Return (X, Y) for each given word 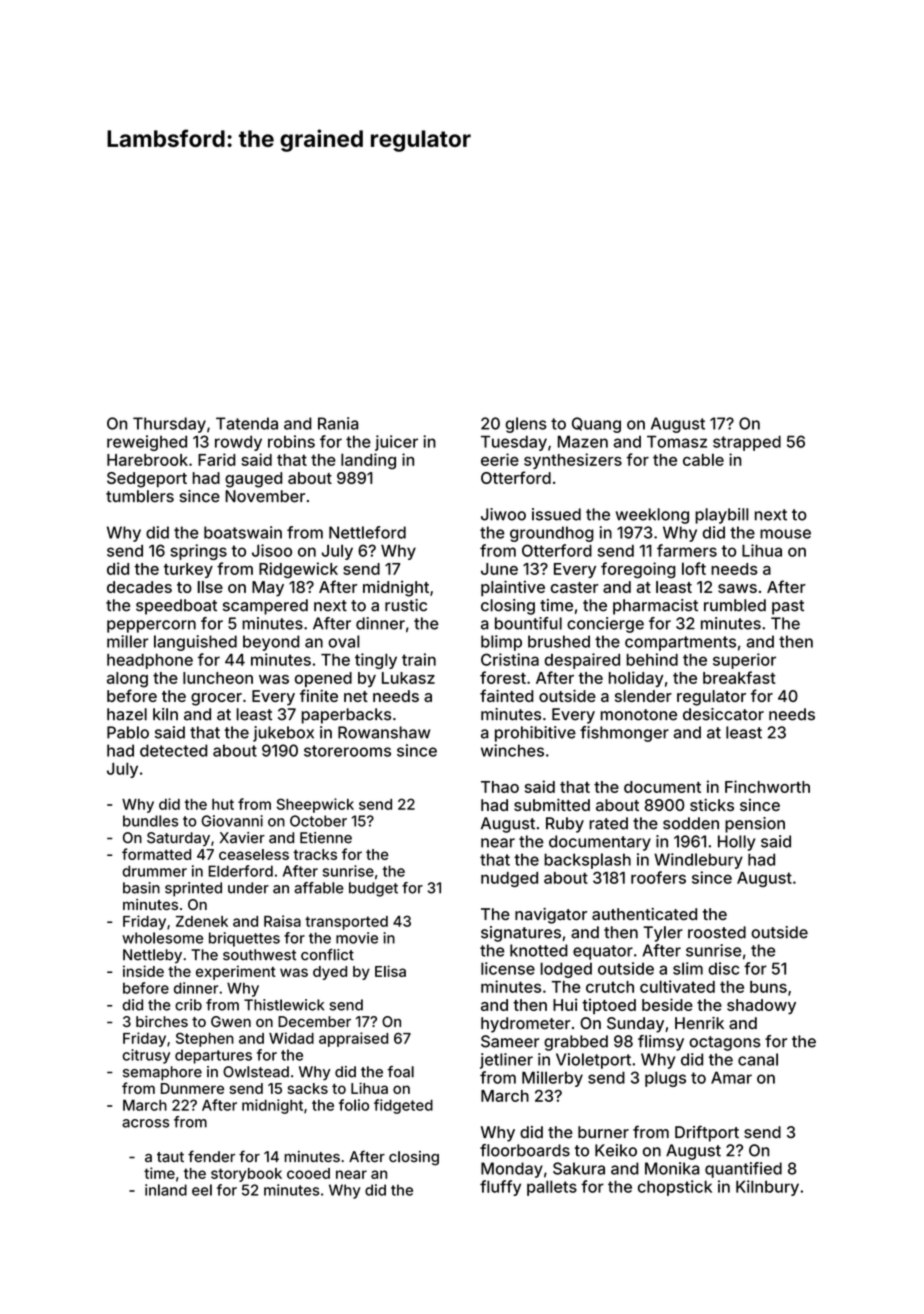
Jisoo (272, 550)
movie (357, 938)
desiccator (723, 714)
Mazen (583, 441)
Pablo (128, 732)
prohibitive (535, 734)
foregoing (638, 570)
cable (703, 459)
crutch (610, 987)
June (499, 569)
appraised (353, 1039)
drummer (154, 871)
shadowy (761, 1006)
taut (170, 1157)
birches (162, 1021)
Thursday (169, 425)
